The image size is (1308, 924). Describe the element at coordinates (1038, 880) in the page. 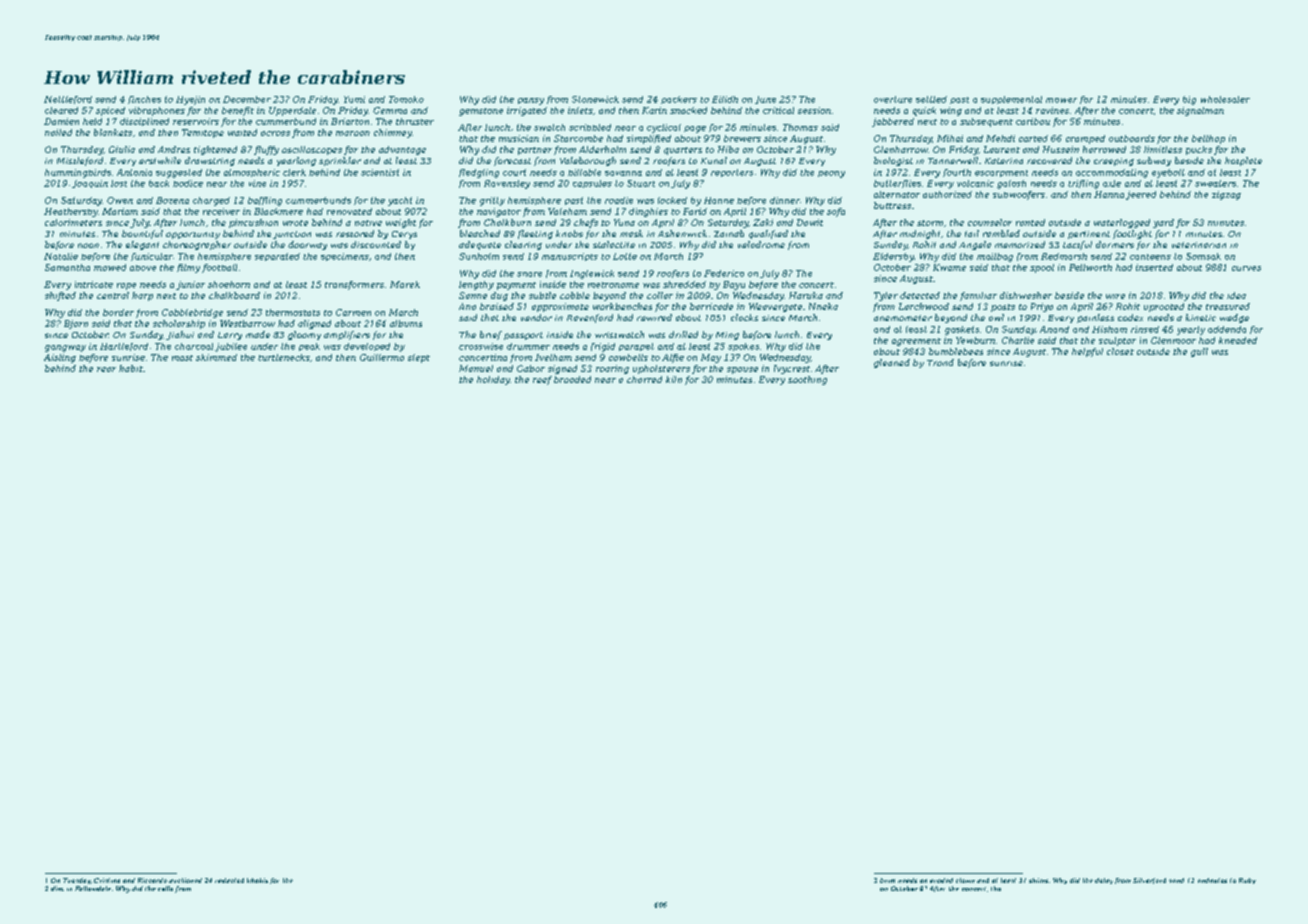

I see `shims` at that location.
